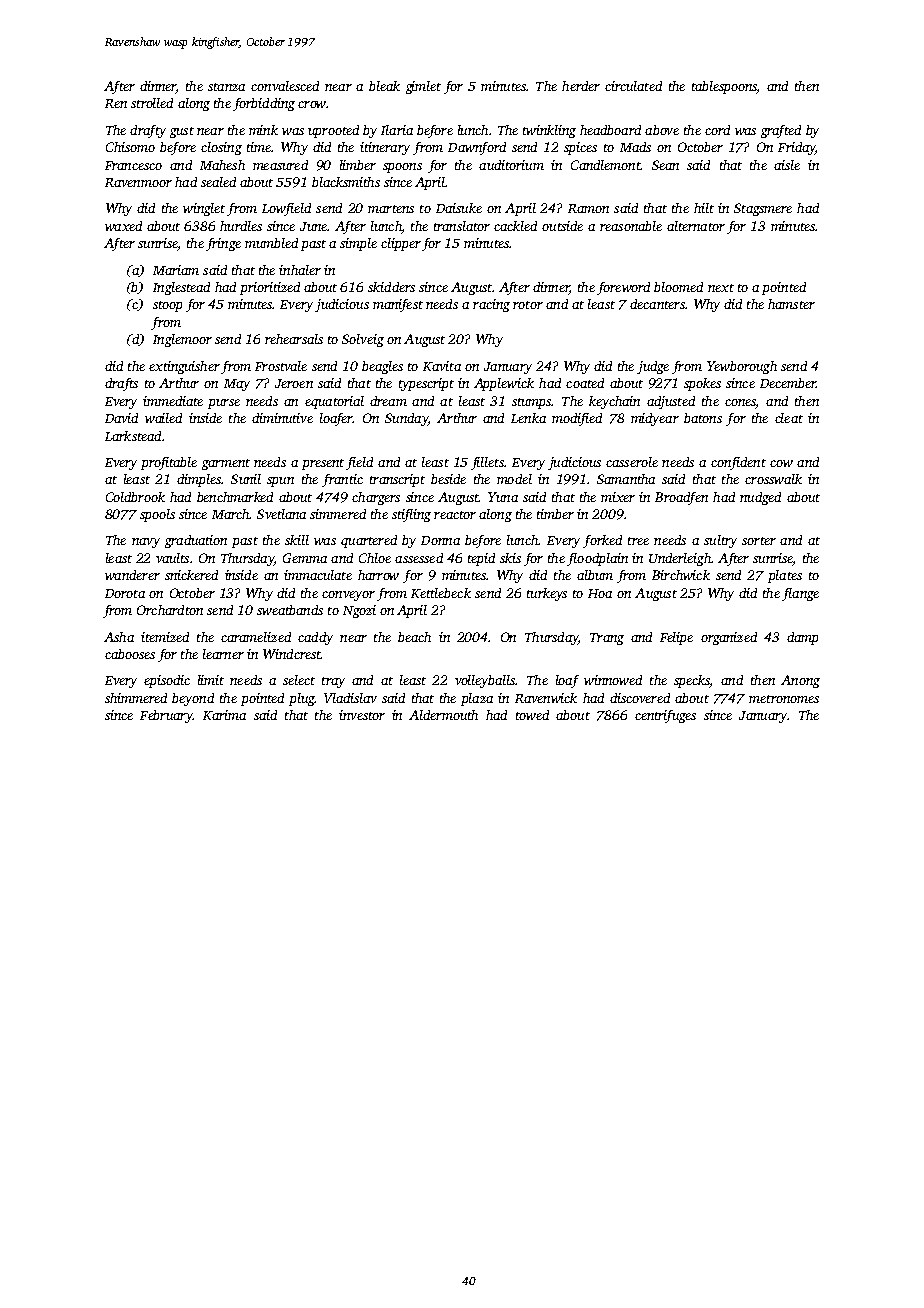 Image resolution: width=924 pixels, height=1308 pixels. Describe the element at coordinates (491, 305) in the screenshot. I see `racing` at that location.
